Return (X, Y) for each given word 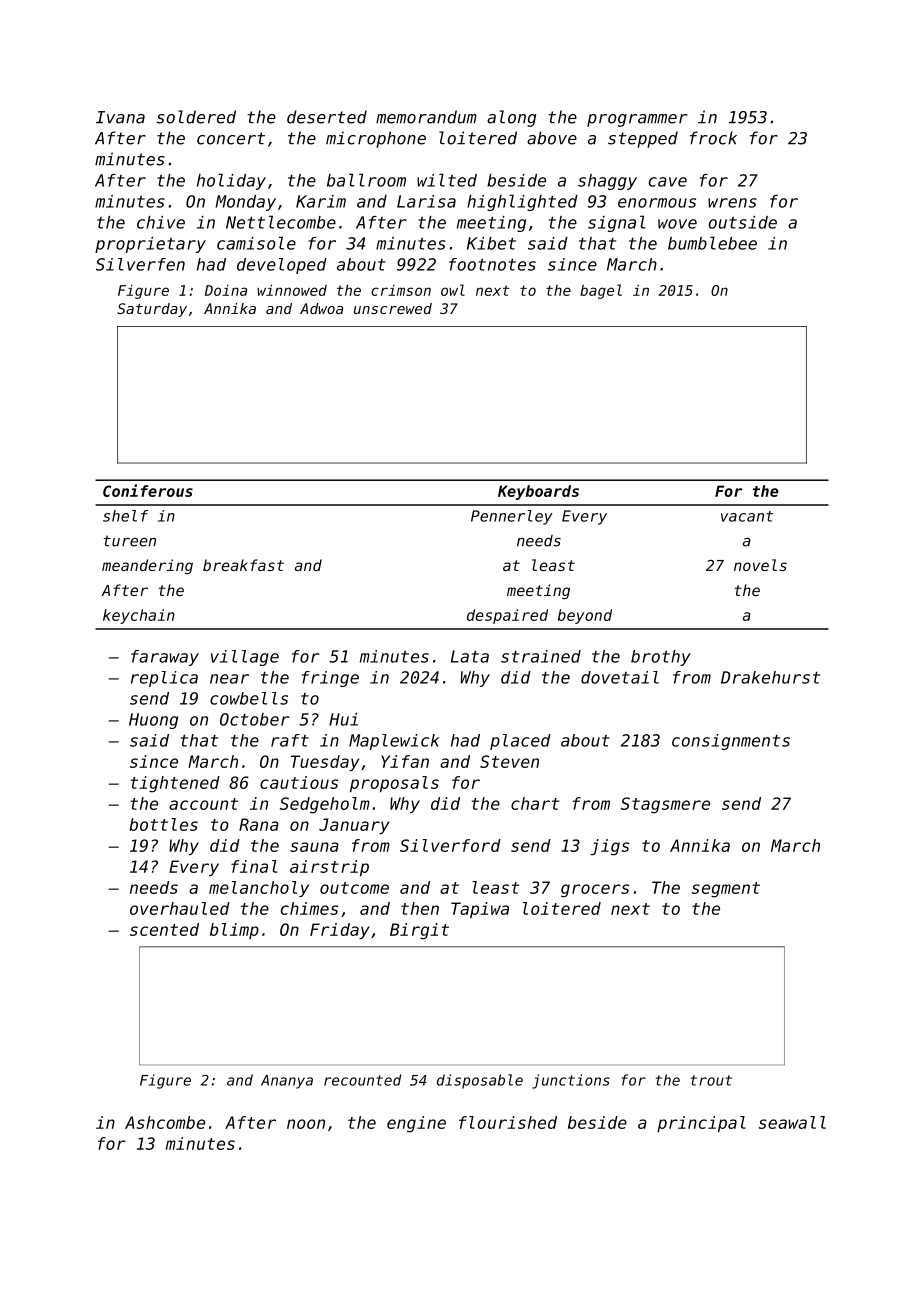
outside (742, 222)
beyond (585, 616)
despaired (507, 616)
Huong (153, 721)
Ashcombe (165, 1122)
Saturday (152, 310)
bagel (601, 291)
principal (701, 1124)
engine (416, 1124)
